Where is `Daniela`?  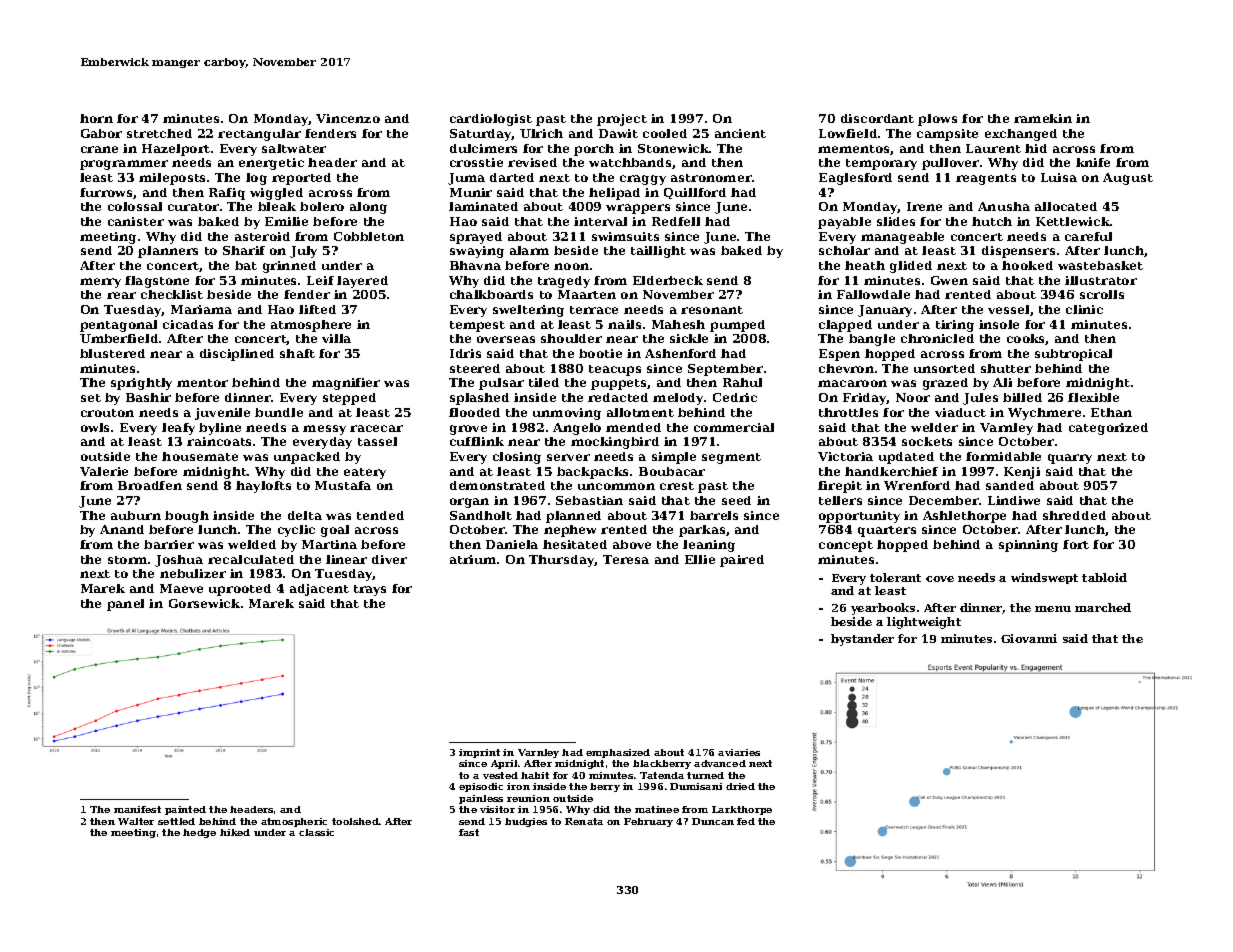 Daniela is located at coordinates (512, 544).
